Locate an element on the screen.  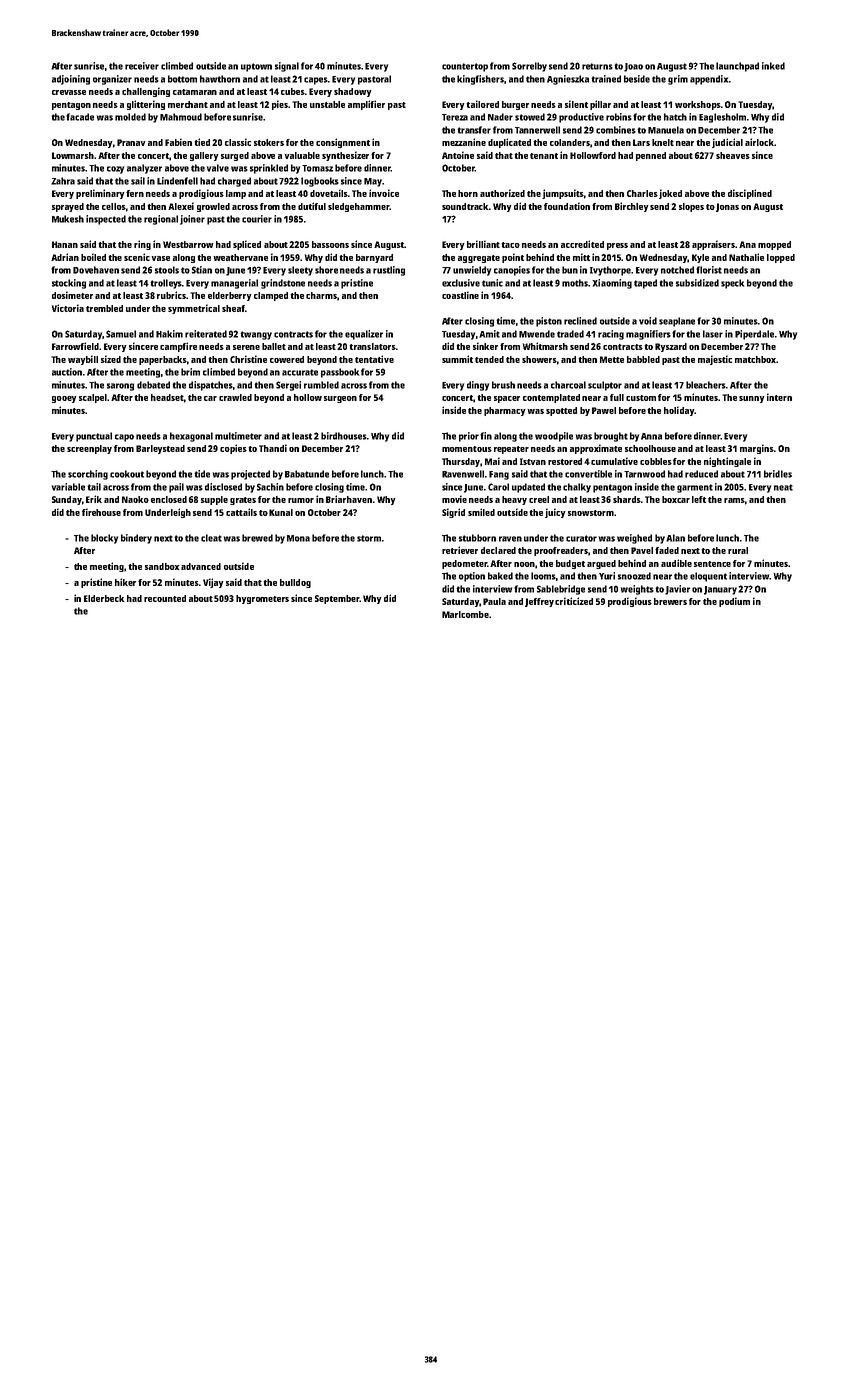
florist is located at coordinates (709, 270).
